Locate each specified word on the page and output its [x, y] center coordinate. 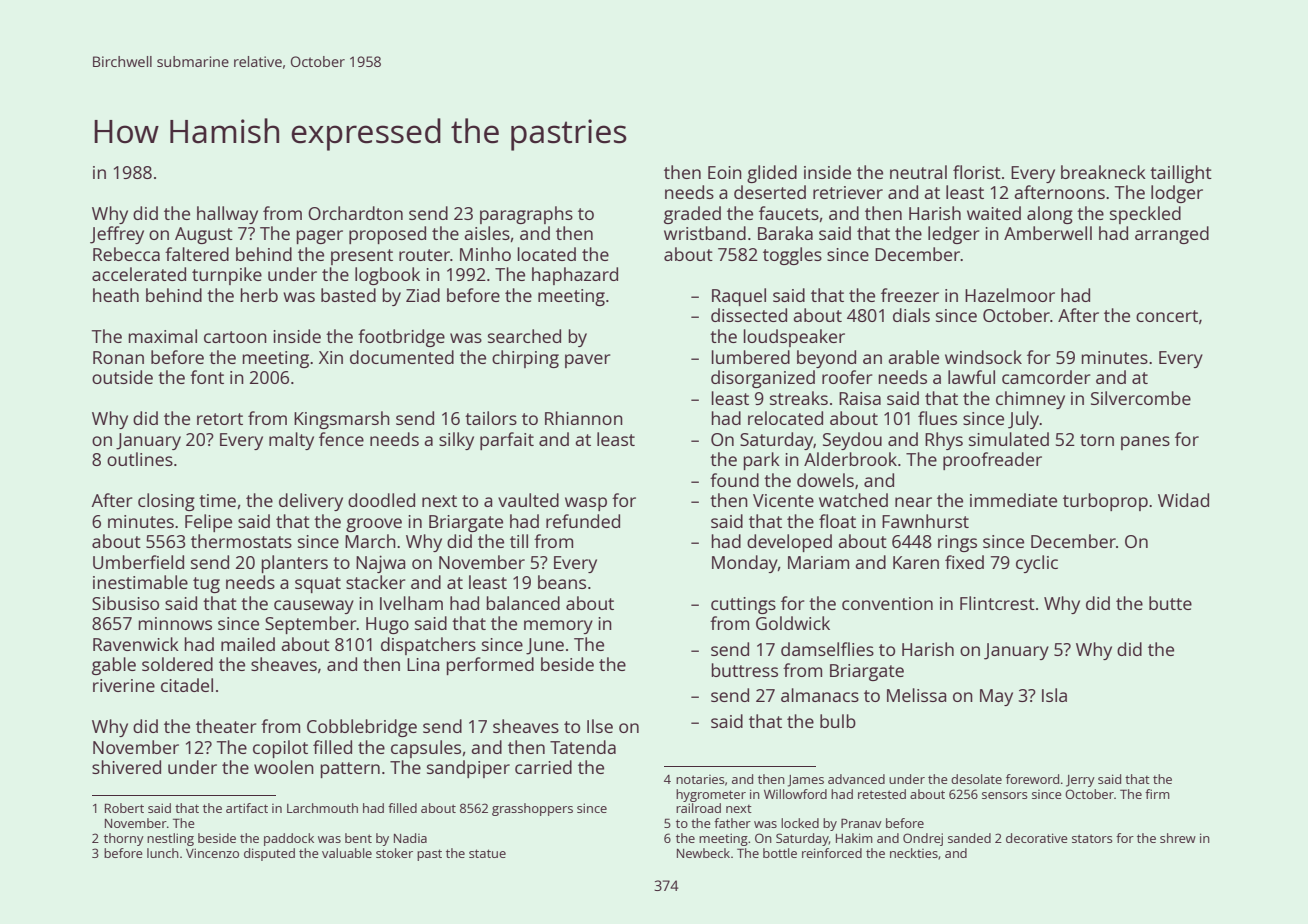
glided [772, 174]
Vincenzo [212, 853]
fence [341, 439]
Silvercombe [1141, 398]
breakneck [1103, 172]
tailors [491, 418]
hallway [227, 215]
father [732, 823]
